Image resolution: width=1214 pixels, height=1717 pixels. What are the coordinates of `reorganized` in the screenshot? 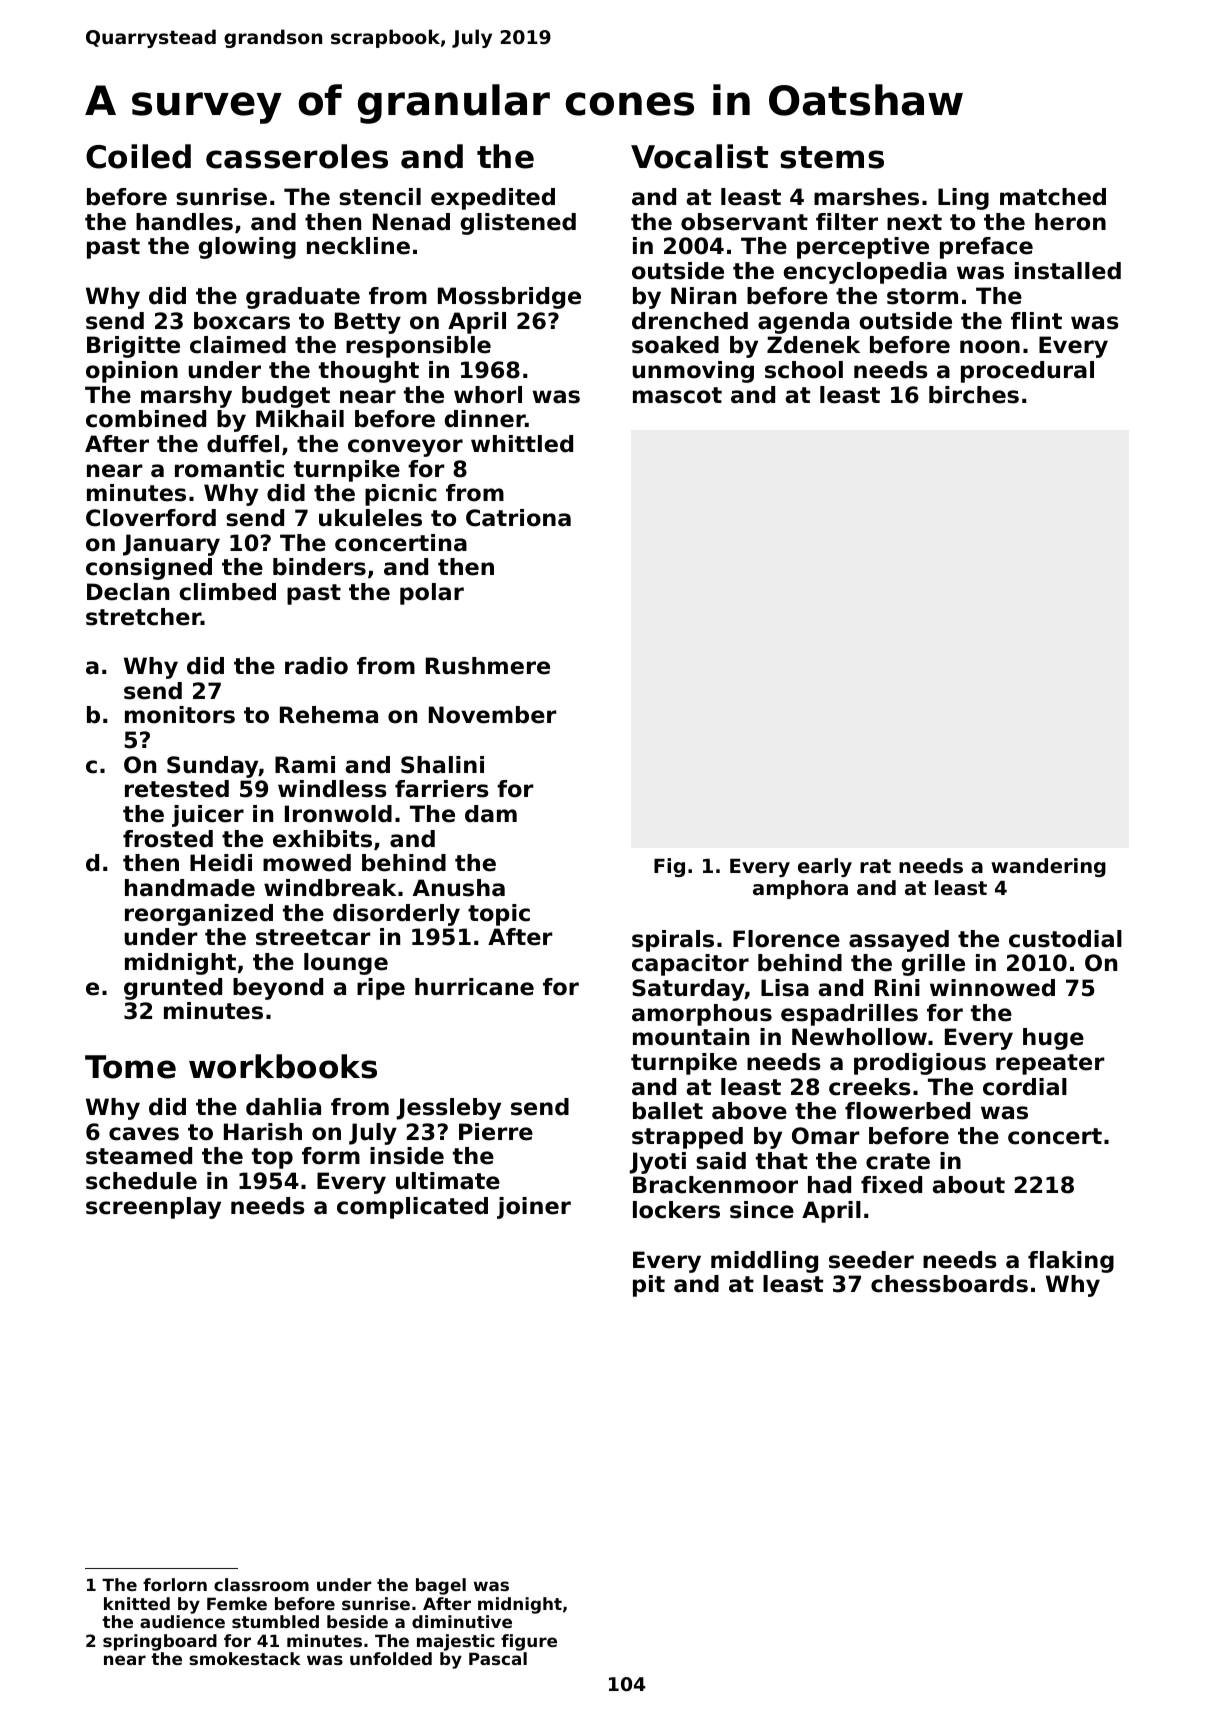 It's located at (199, 915).
